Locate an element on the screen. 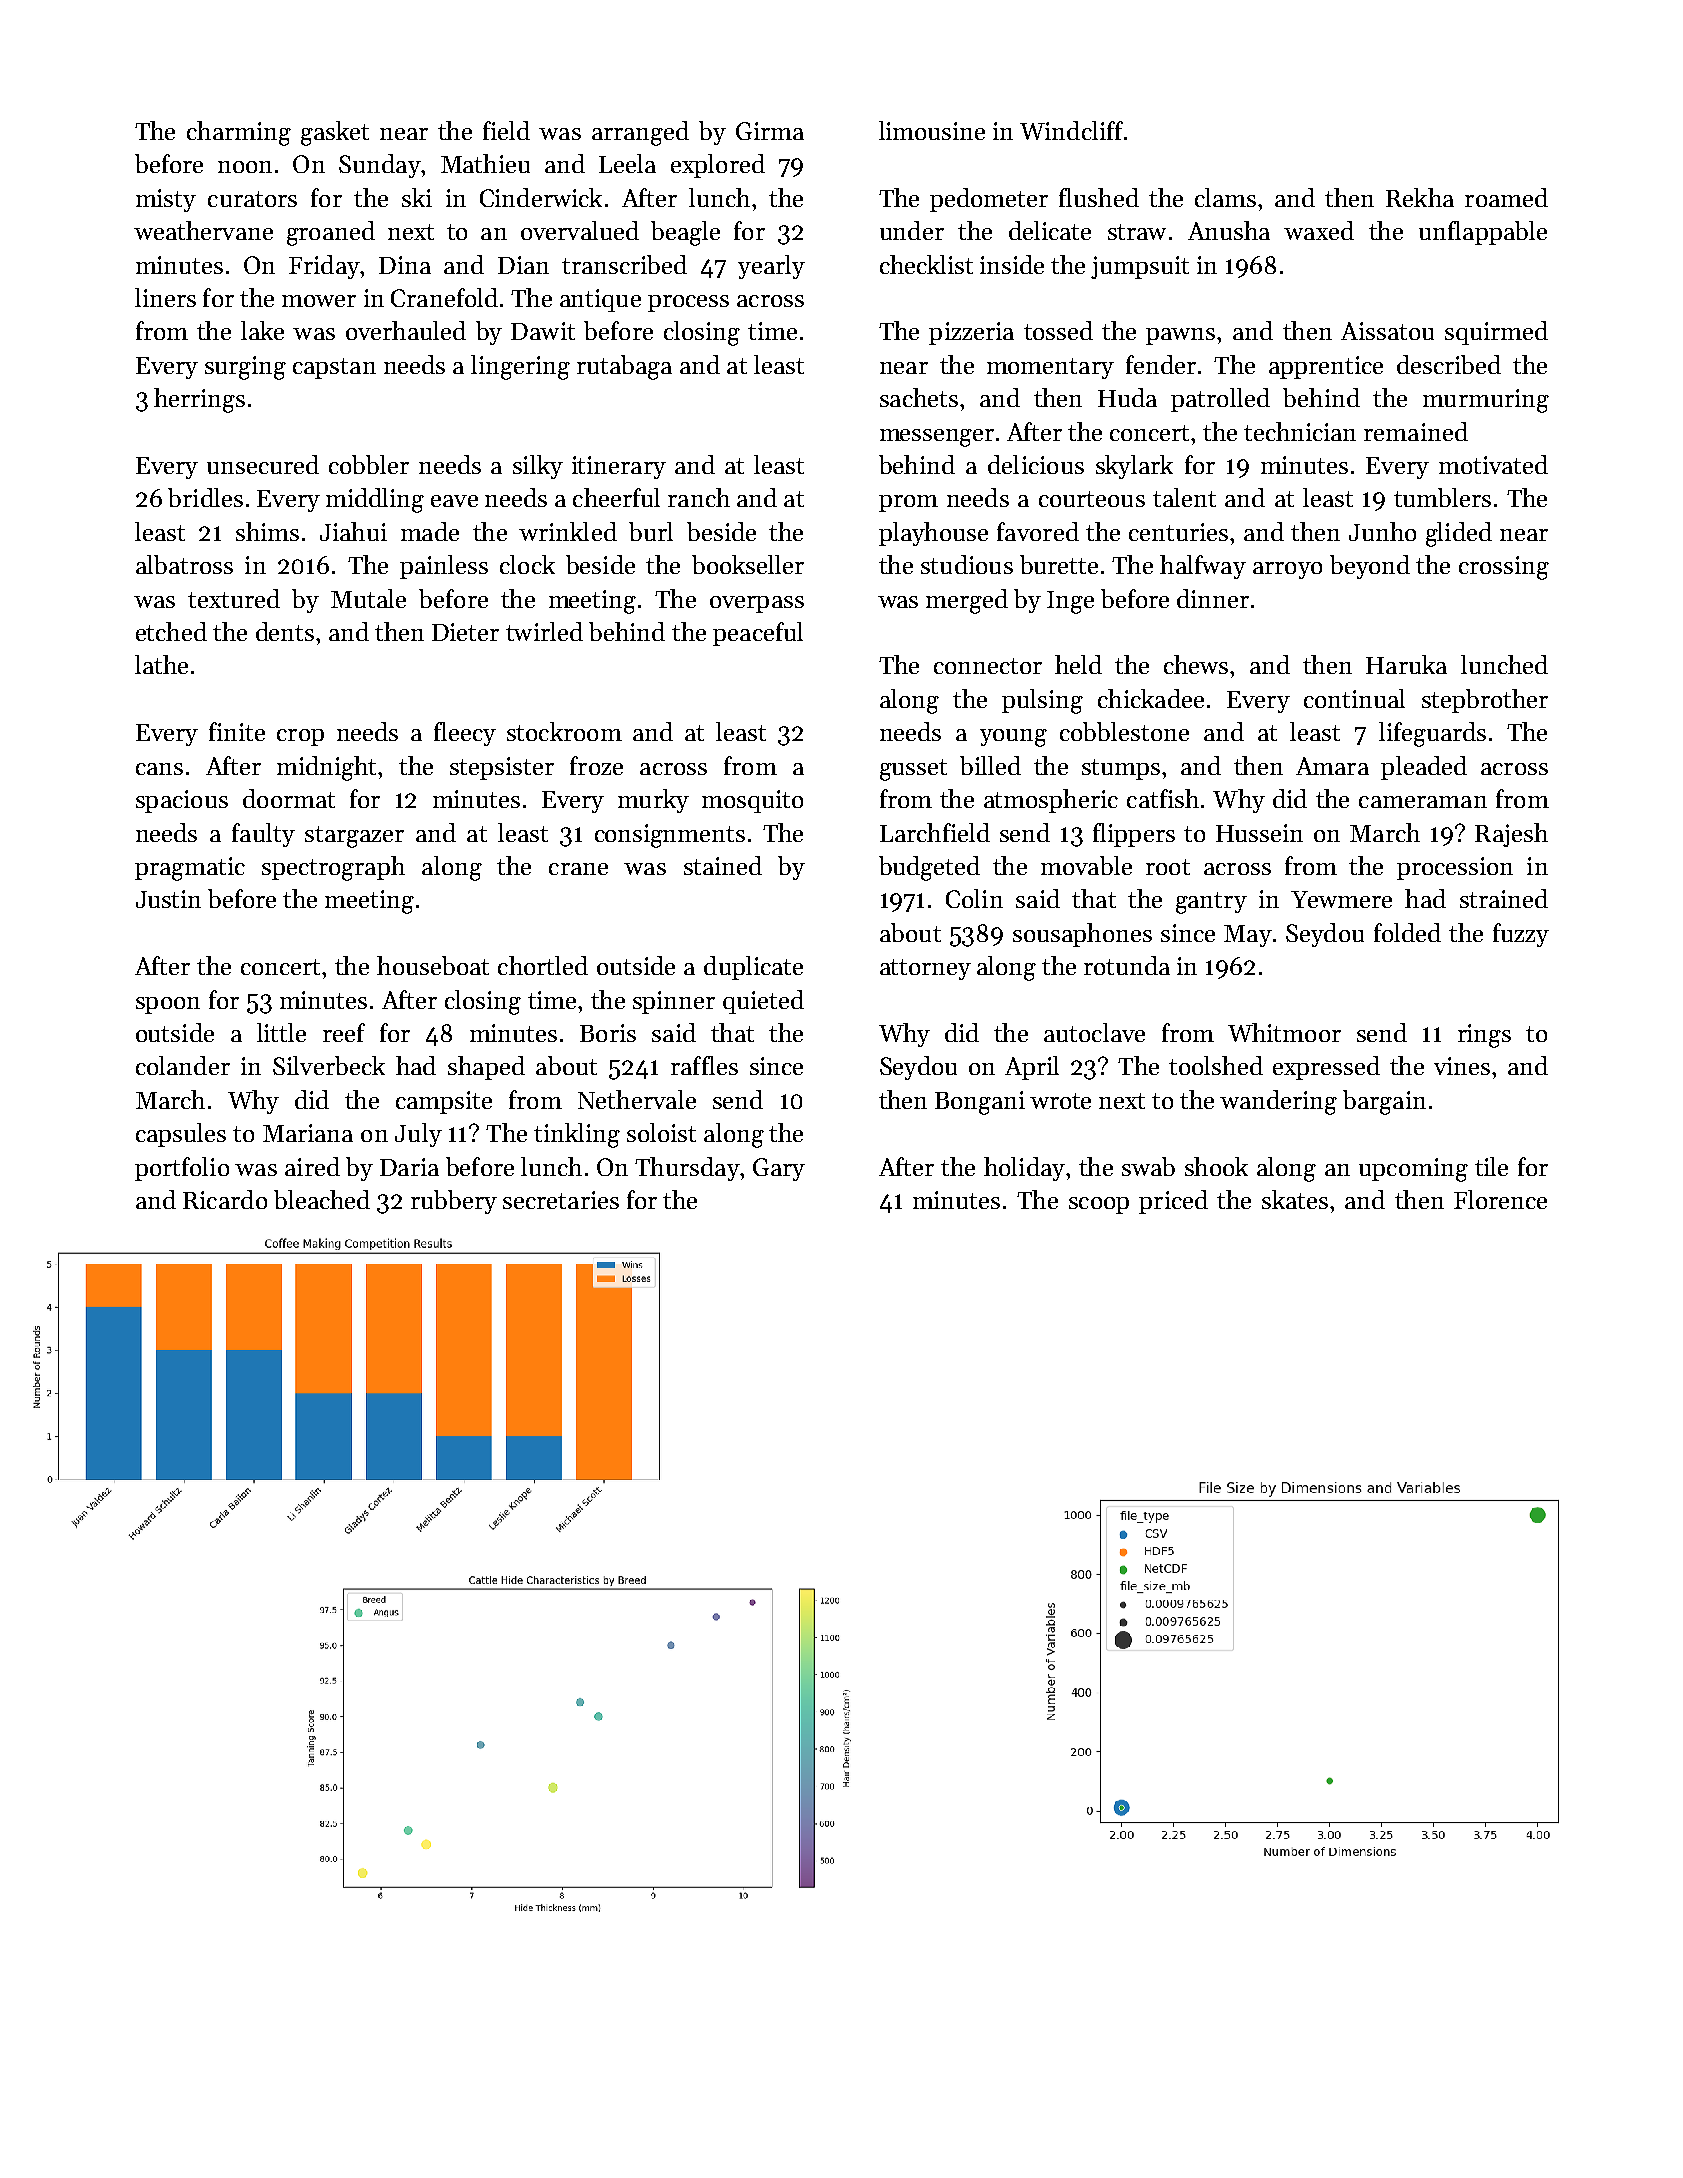  liners is located at coordinates (165, 297).
